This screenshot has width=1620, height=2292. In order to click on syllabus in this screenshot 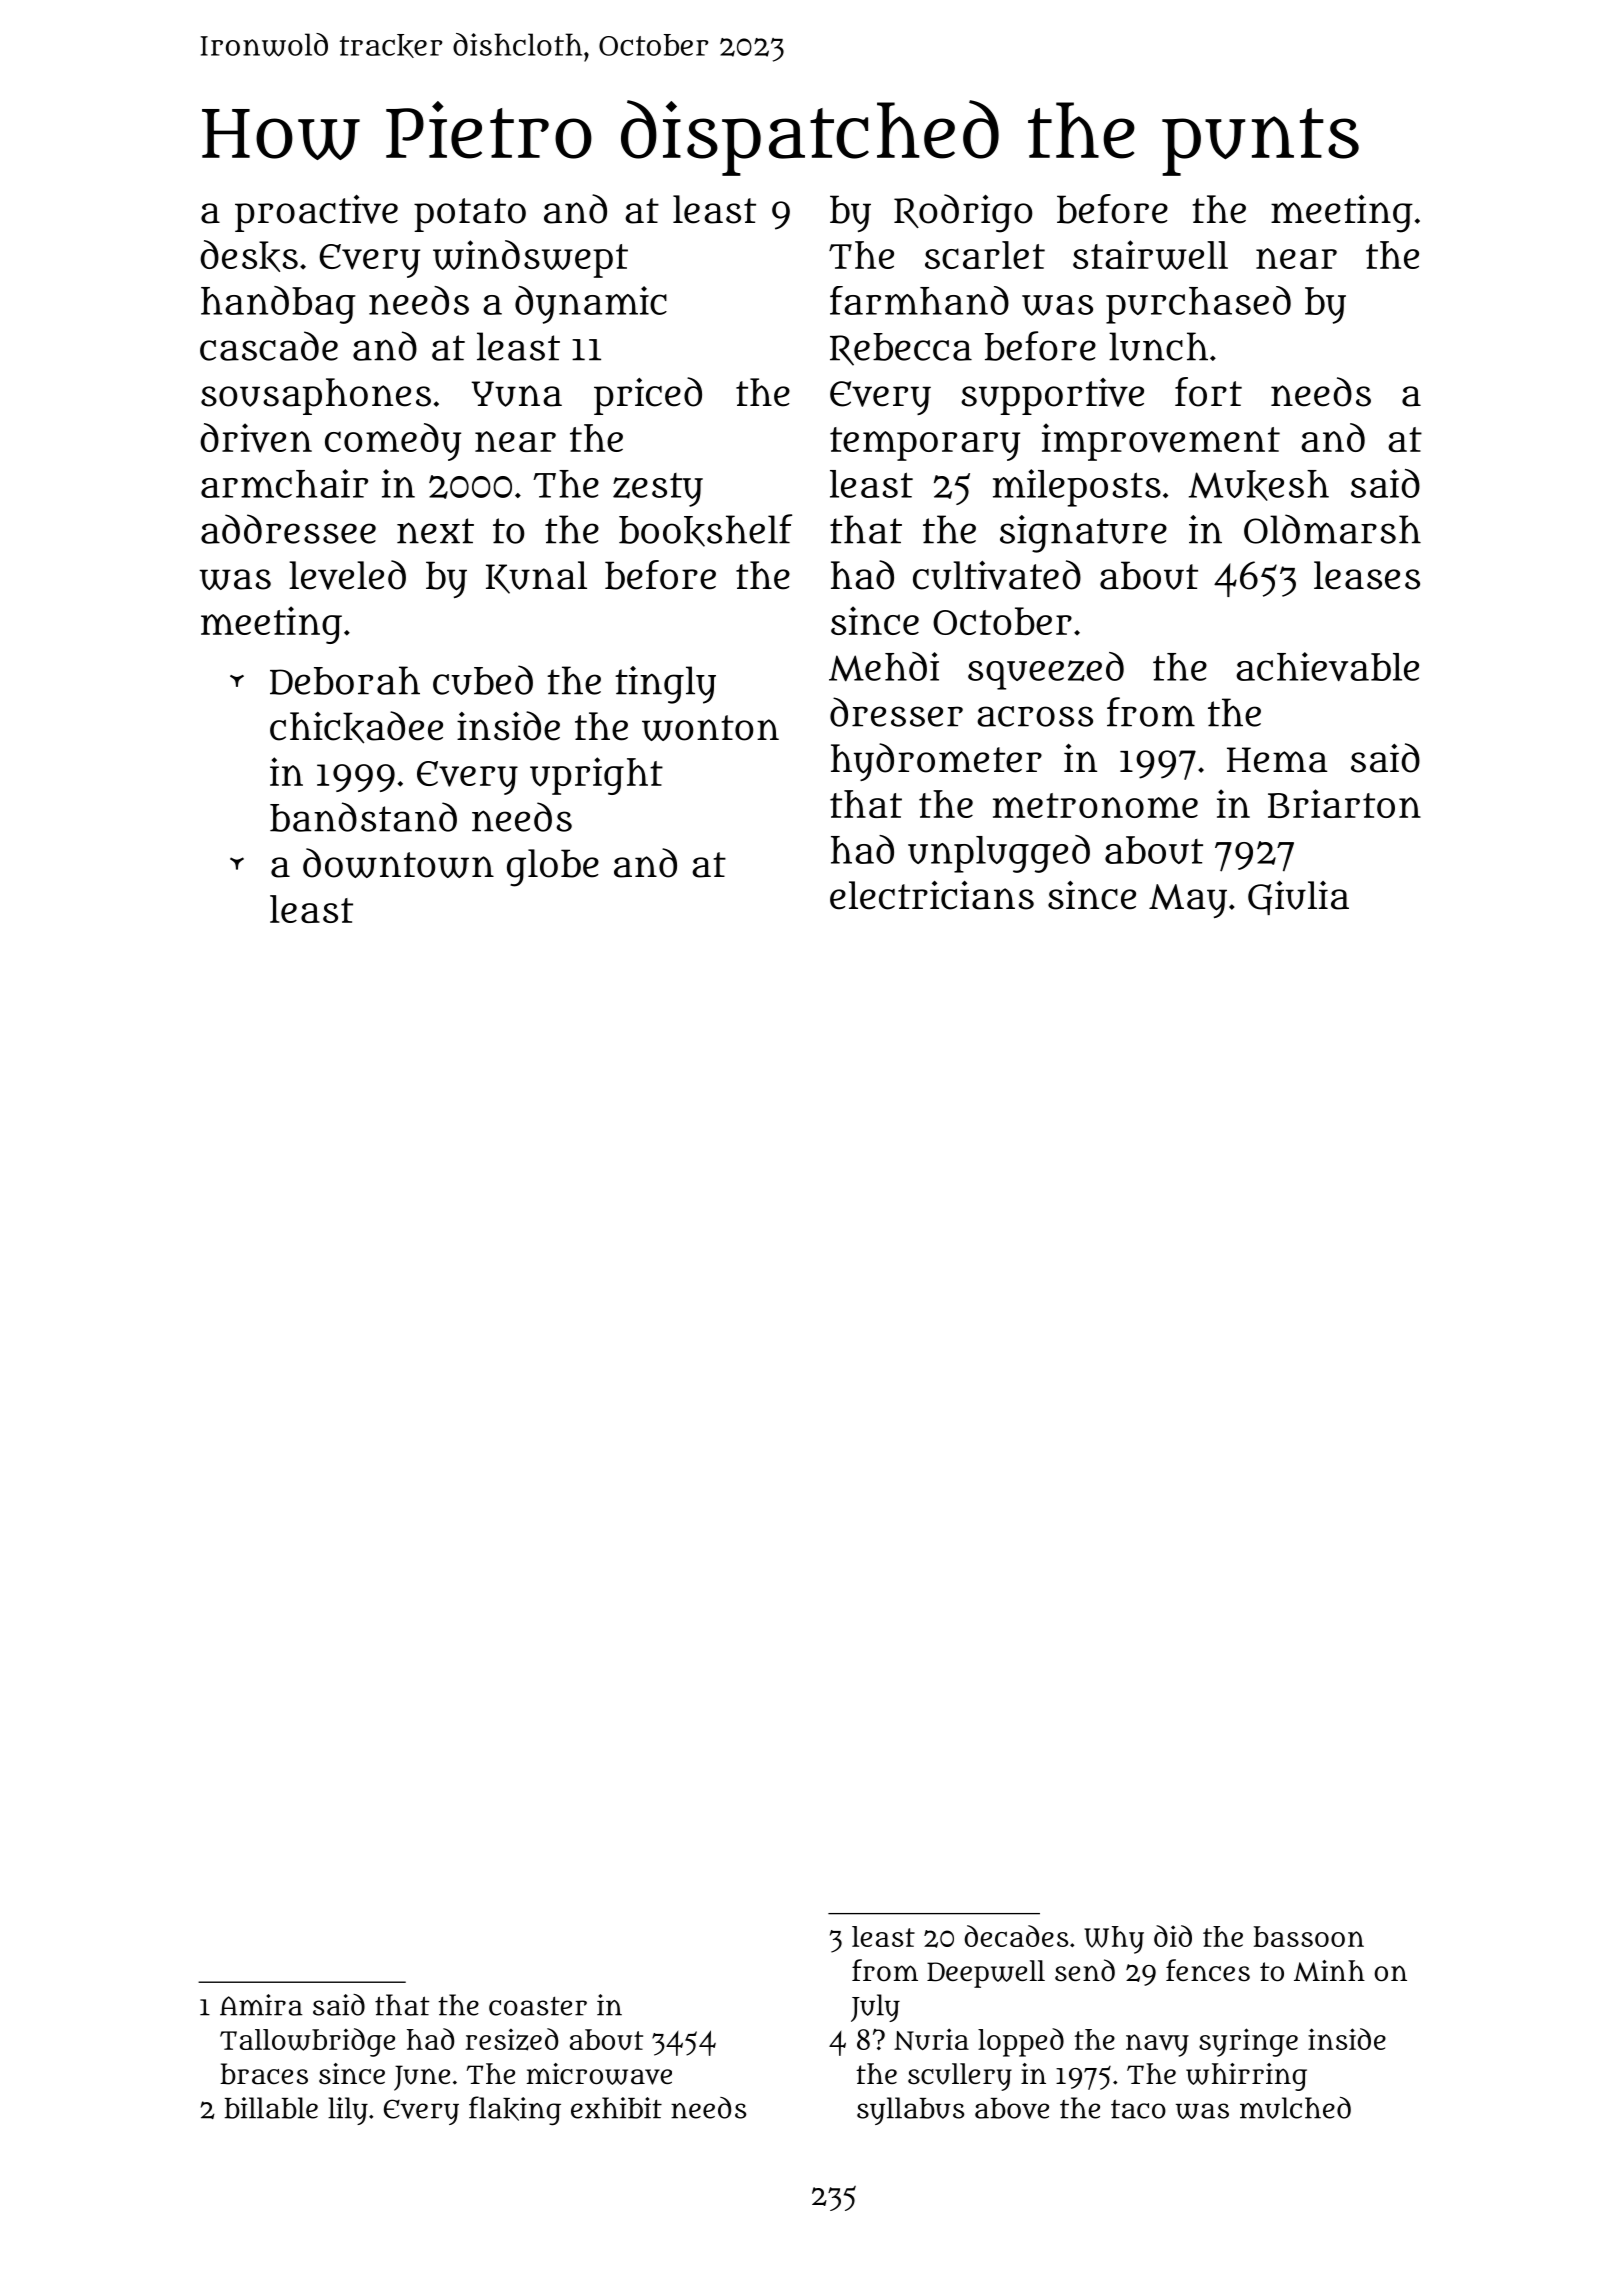, I will do `click(910, 2111)`.
